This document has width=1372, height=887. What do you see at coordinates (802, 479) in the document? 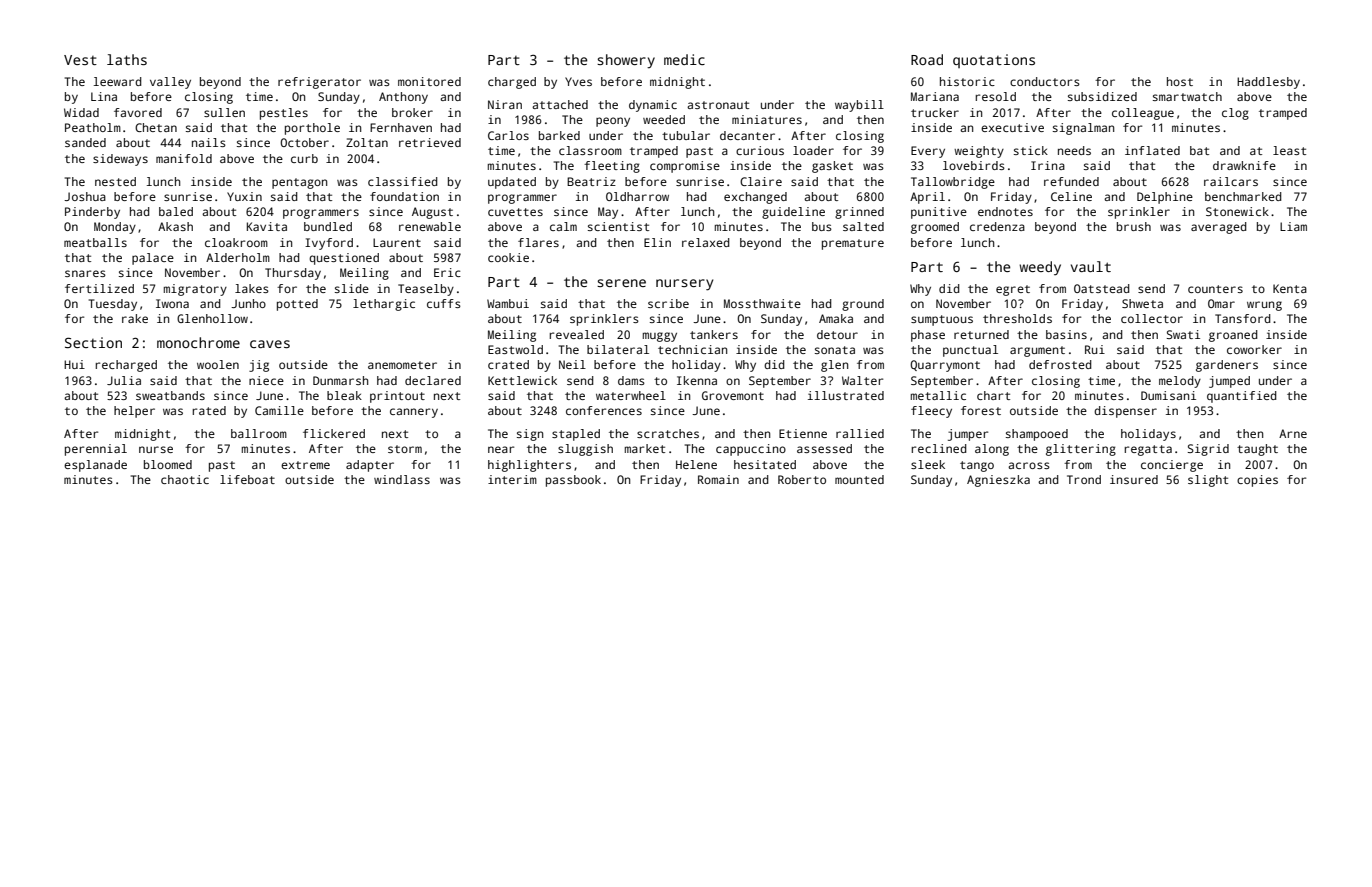
I see `Roberto` at bounding box center [802, 479].
